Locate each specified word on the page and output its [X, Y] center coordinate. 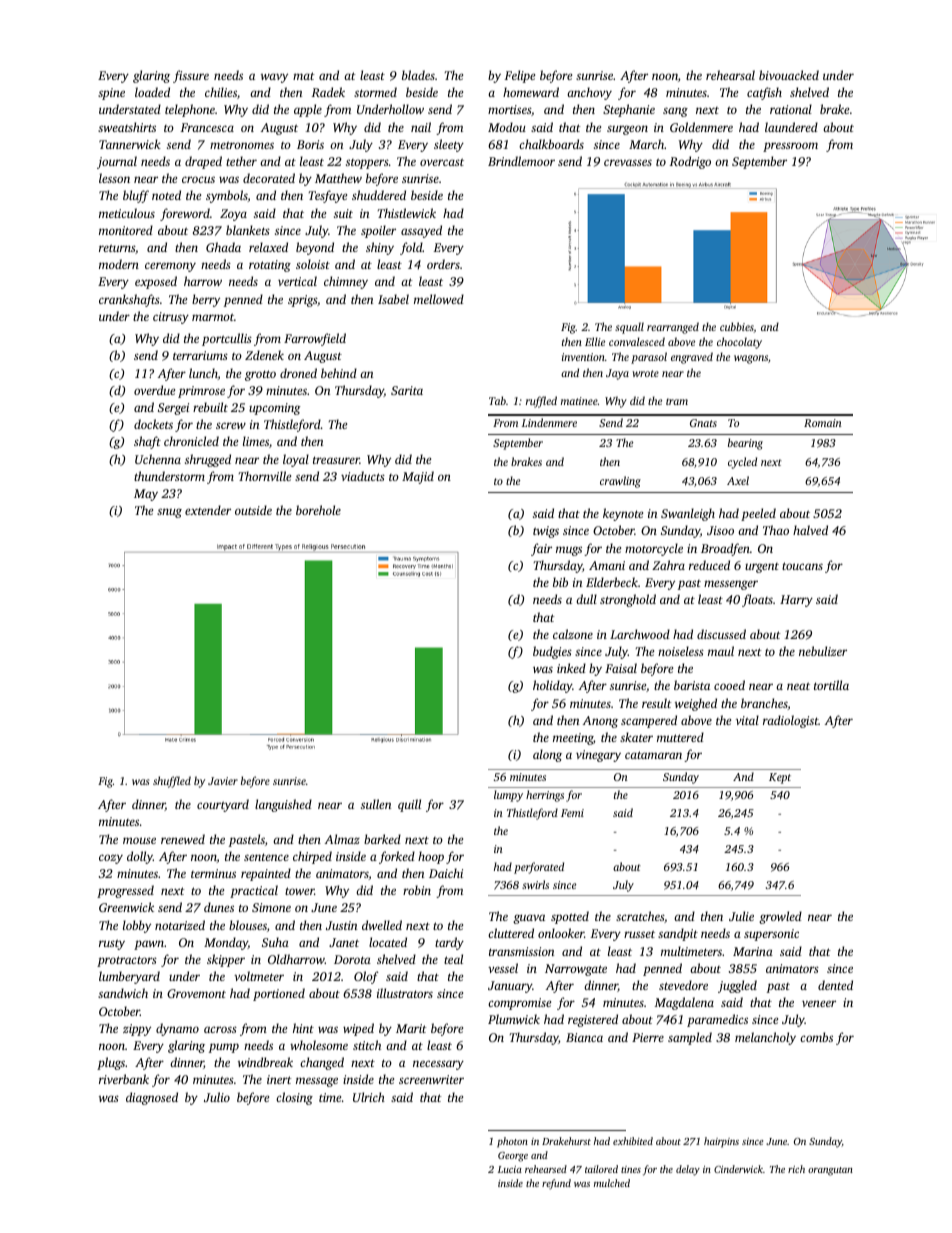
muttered [680, 737]
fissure [191, 76]
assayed [421, 231]
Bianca [584, 1037]
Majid [418, 477]
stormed [375, 92]
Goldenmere [701, 127]
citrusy [171, 318]
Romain [823, 423]
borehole [318, 510]
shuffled [172, 782]
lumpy [508, 796]
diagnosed [152, 1098]
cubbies [737, 327]
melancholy [765, 1038]
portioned [279, 994]
